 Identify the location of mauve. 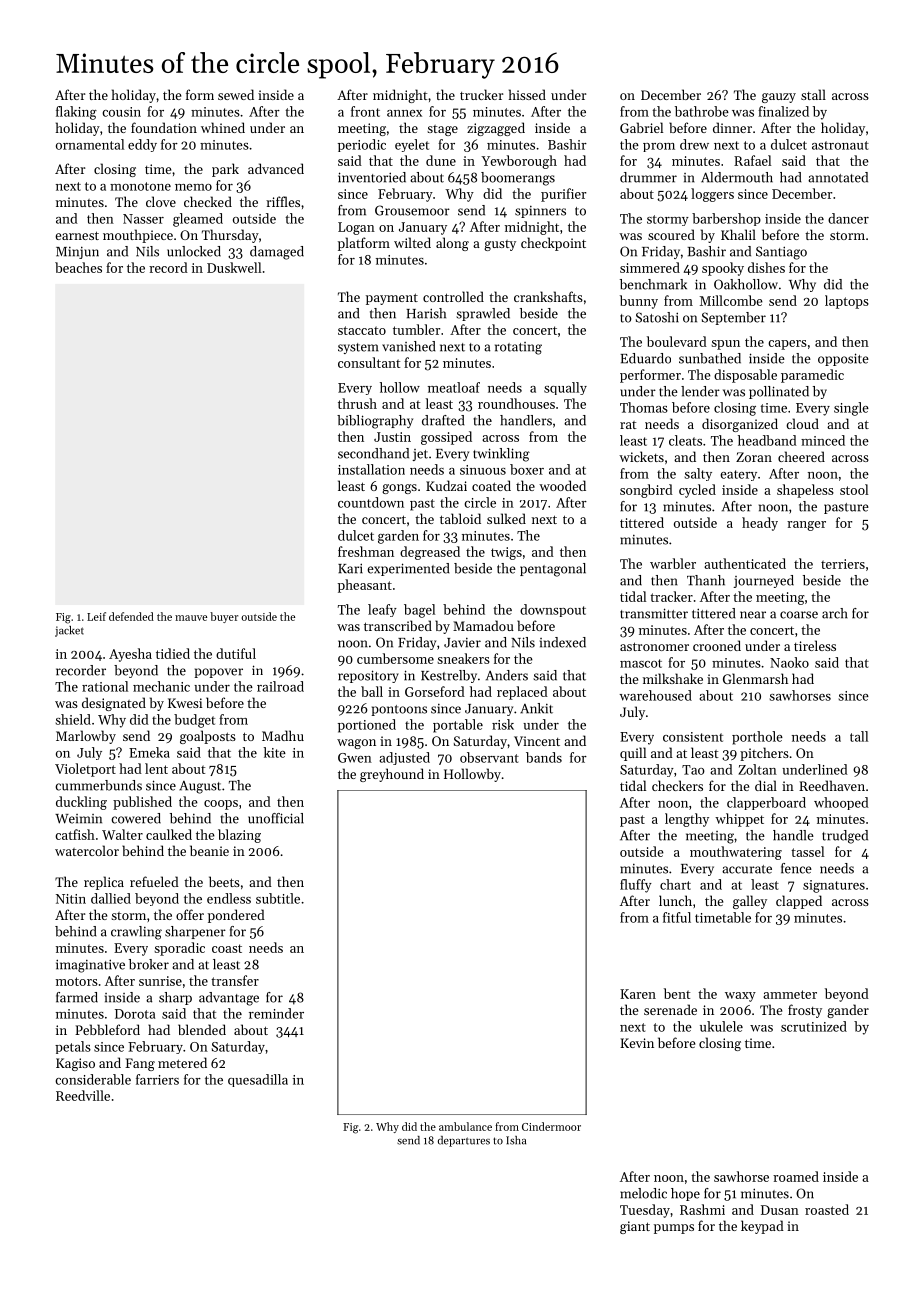
(191, 618).
